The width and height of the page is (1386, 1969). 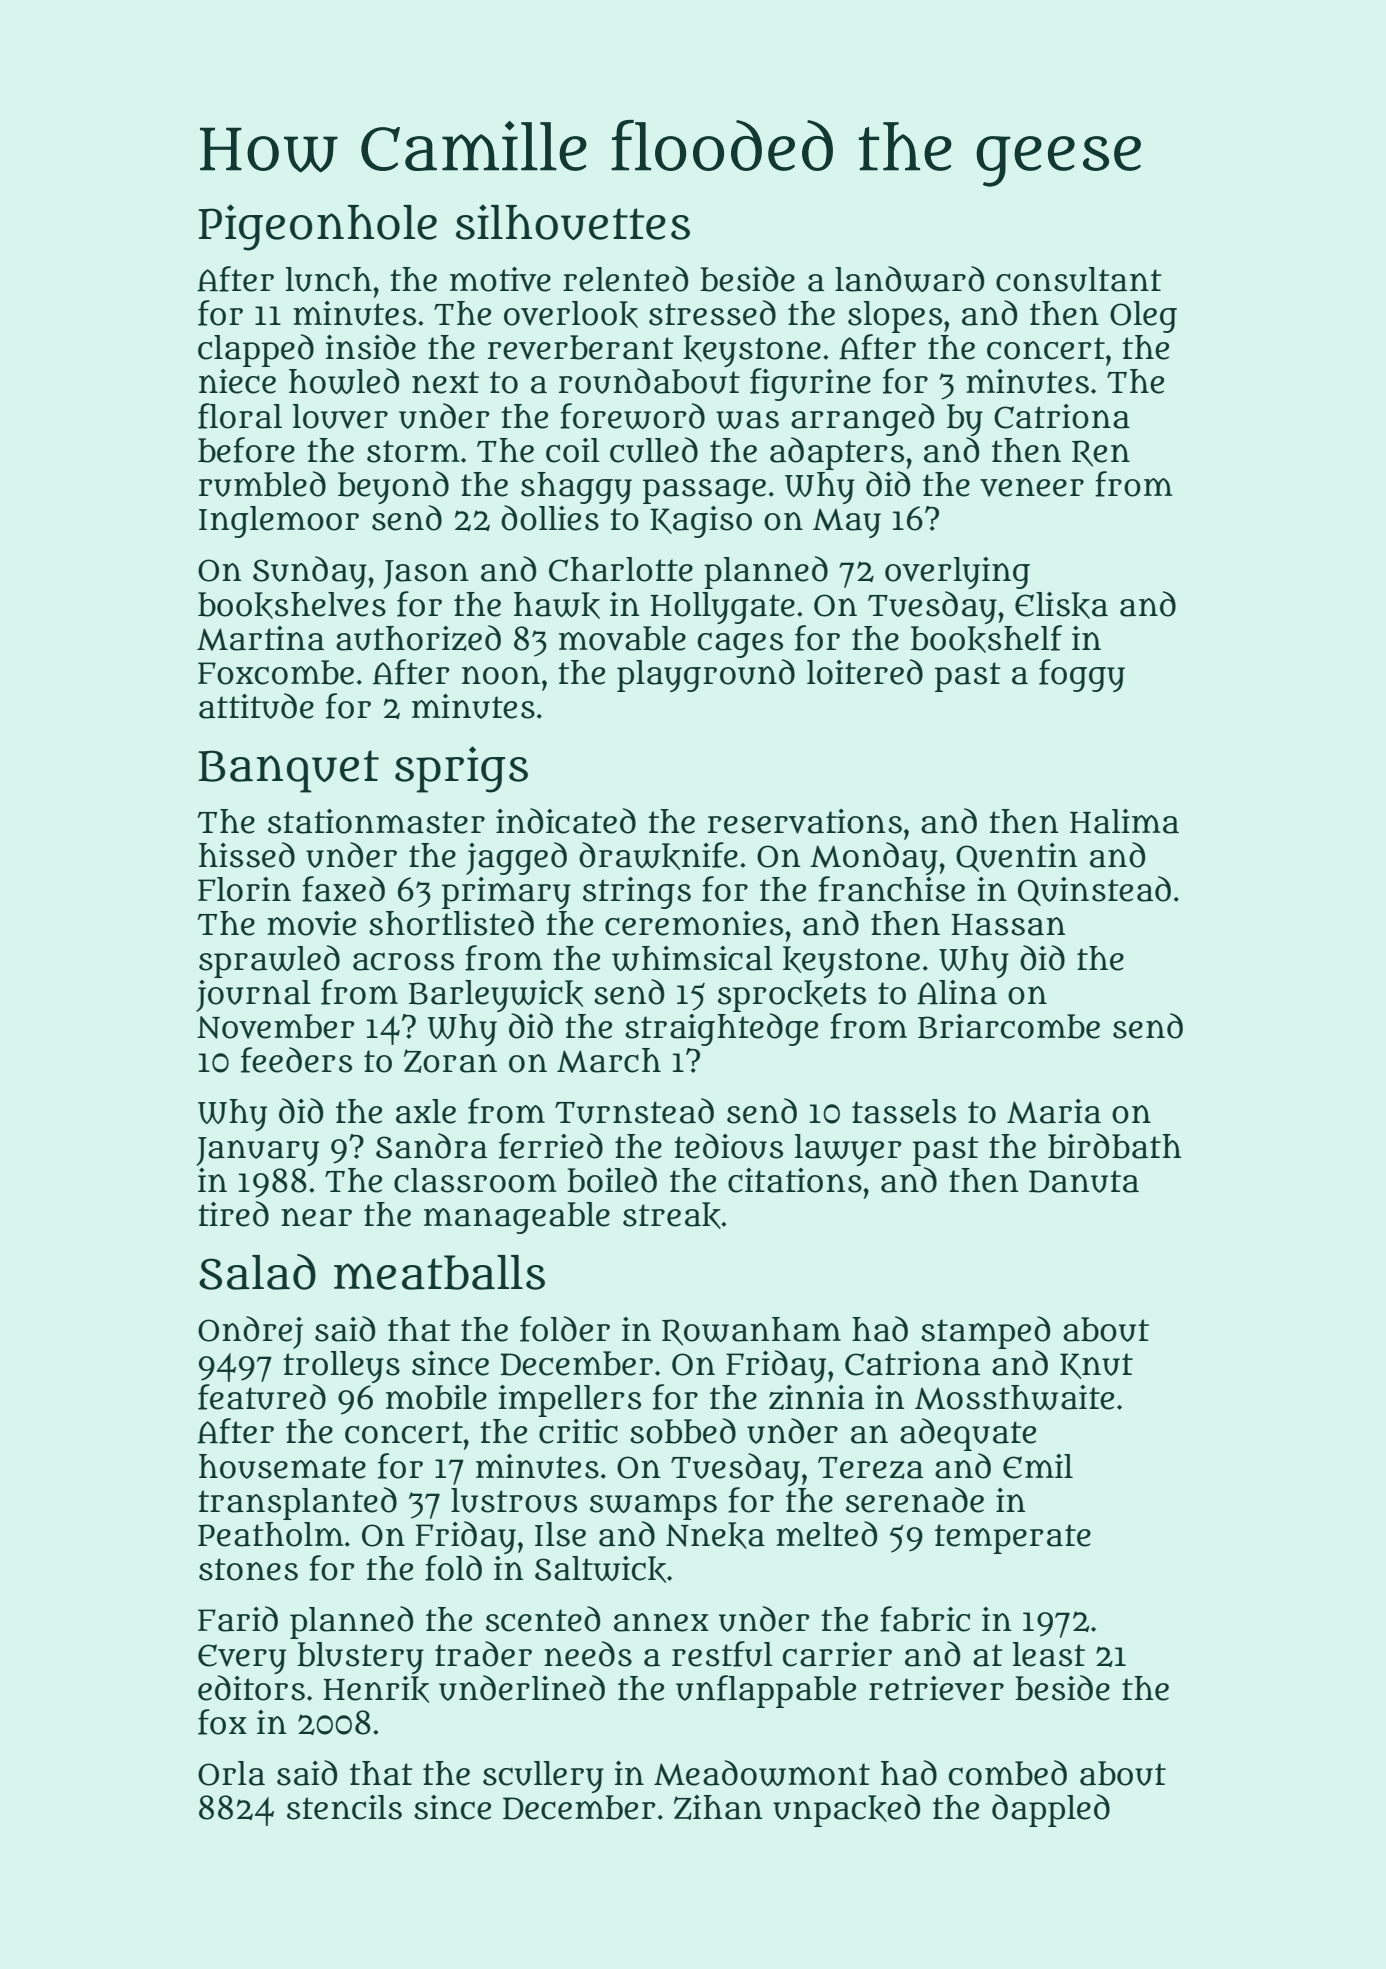 What do you see at coordinates (766, 1691) in the page?
I see `unflappable` at bounding box center [766, 1691].
